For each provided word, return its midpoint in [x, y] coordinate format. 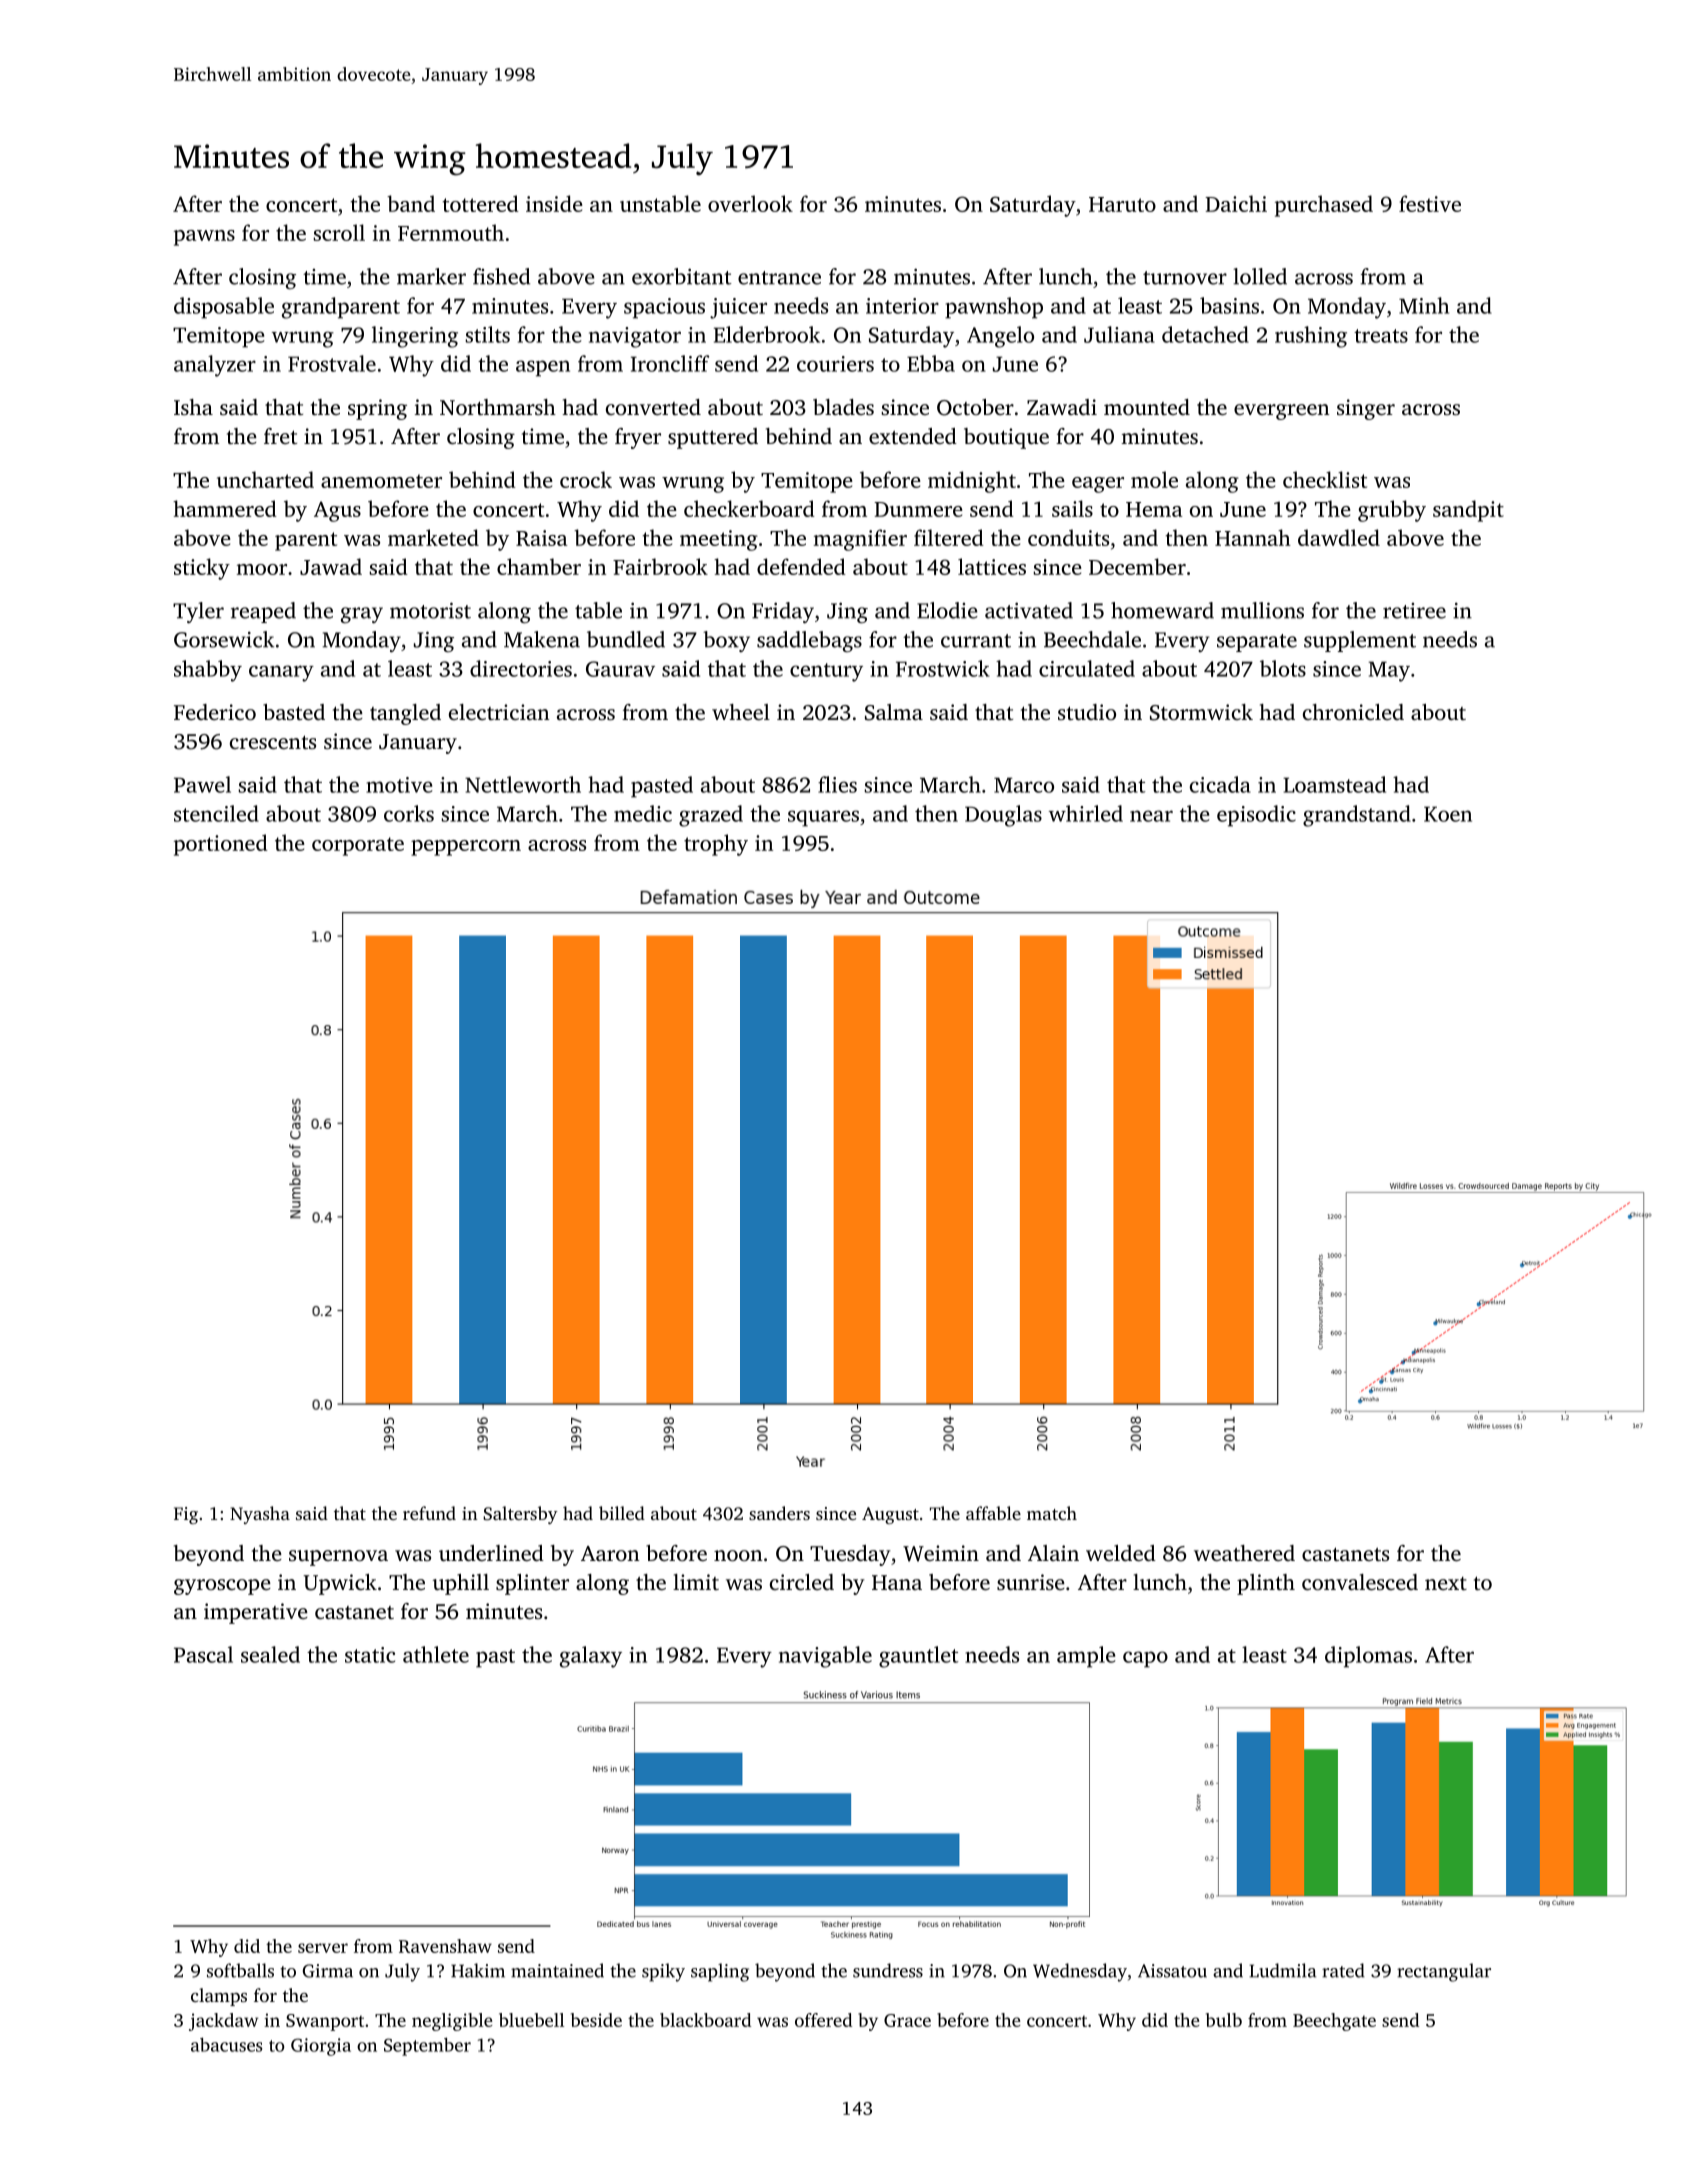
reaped [263, 612]
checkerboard [749, 508]
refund [429, 1513]
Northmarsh [498, 407]
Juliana [1119, 334]
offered [823, 2020]
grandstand [1357, 816]
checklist [1325, 479]
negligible [452, 2022]
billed [622, 1513]
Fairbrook [660, 566]
